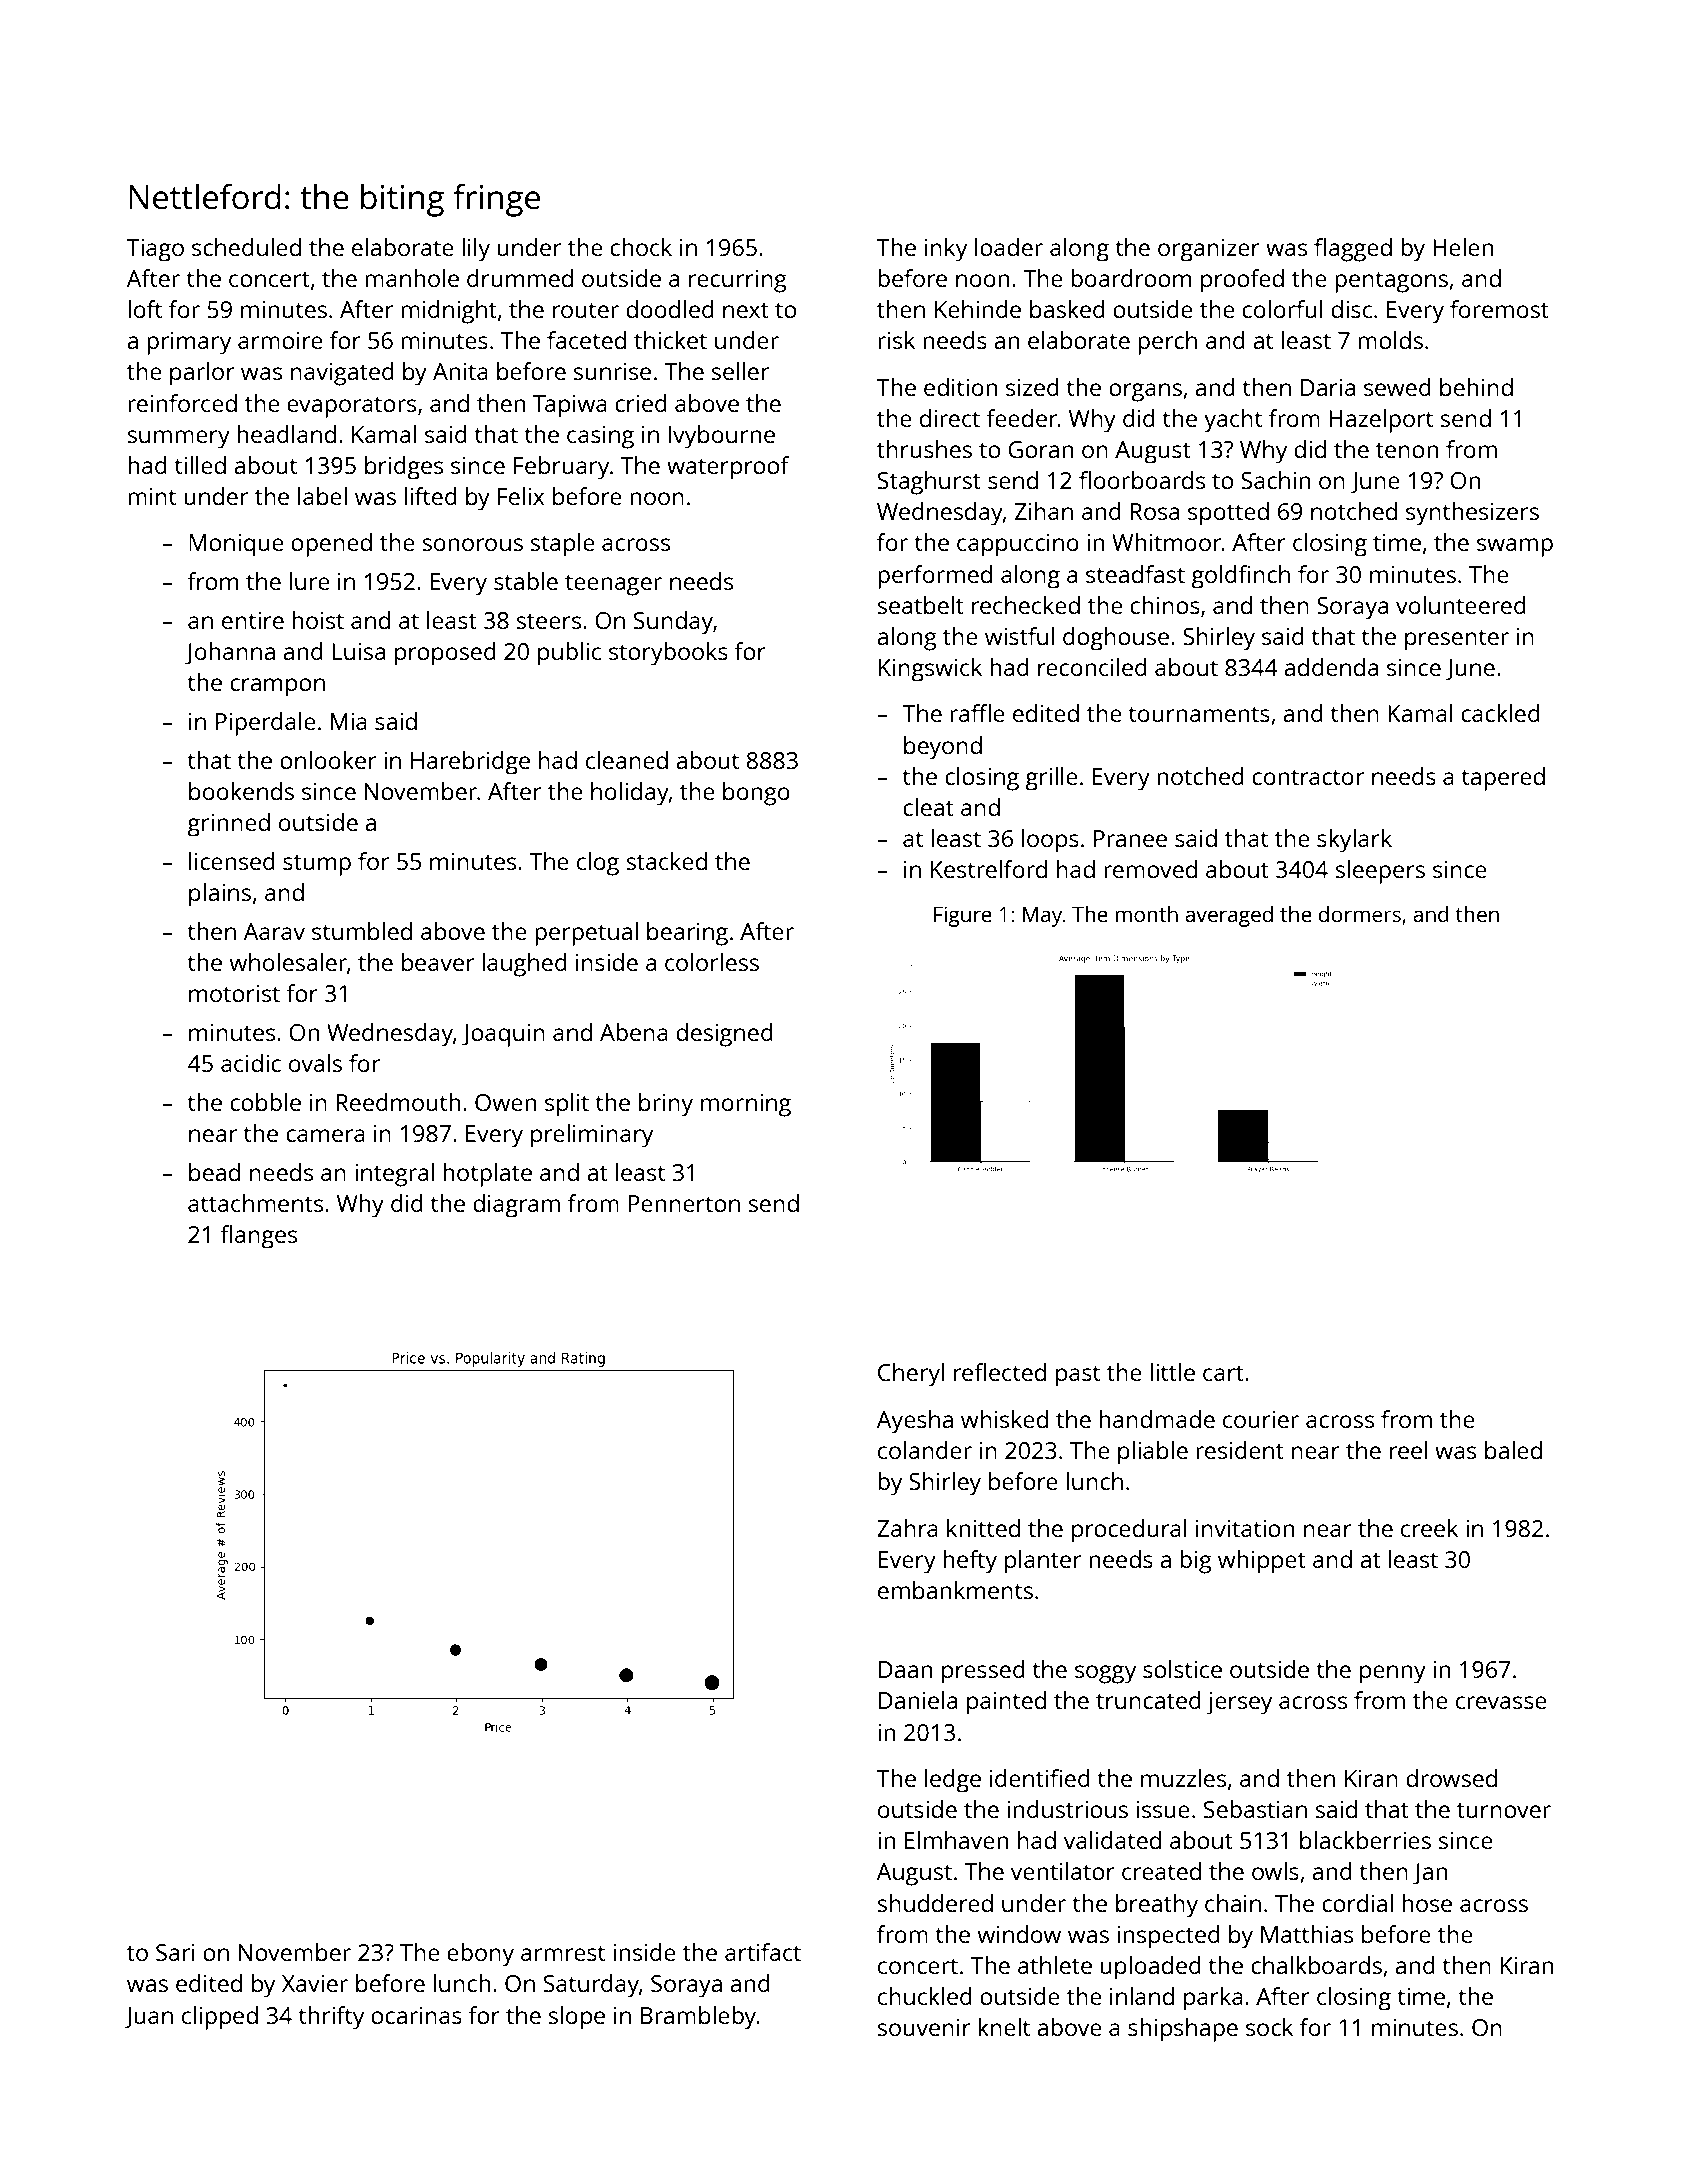 The image size is (1683, 2178). I want to click on Luisa, so click(358, 651).
